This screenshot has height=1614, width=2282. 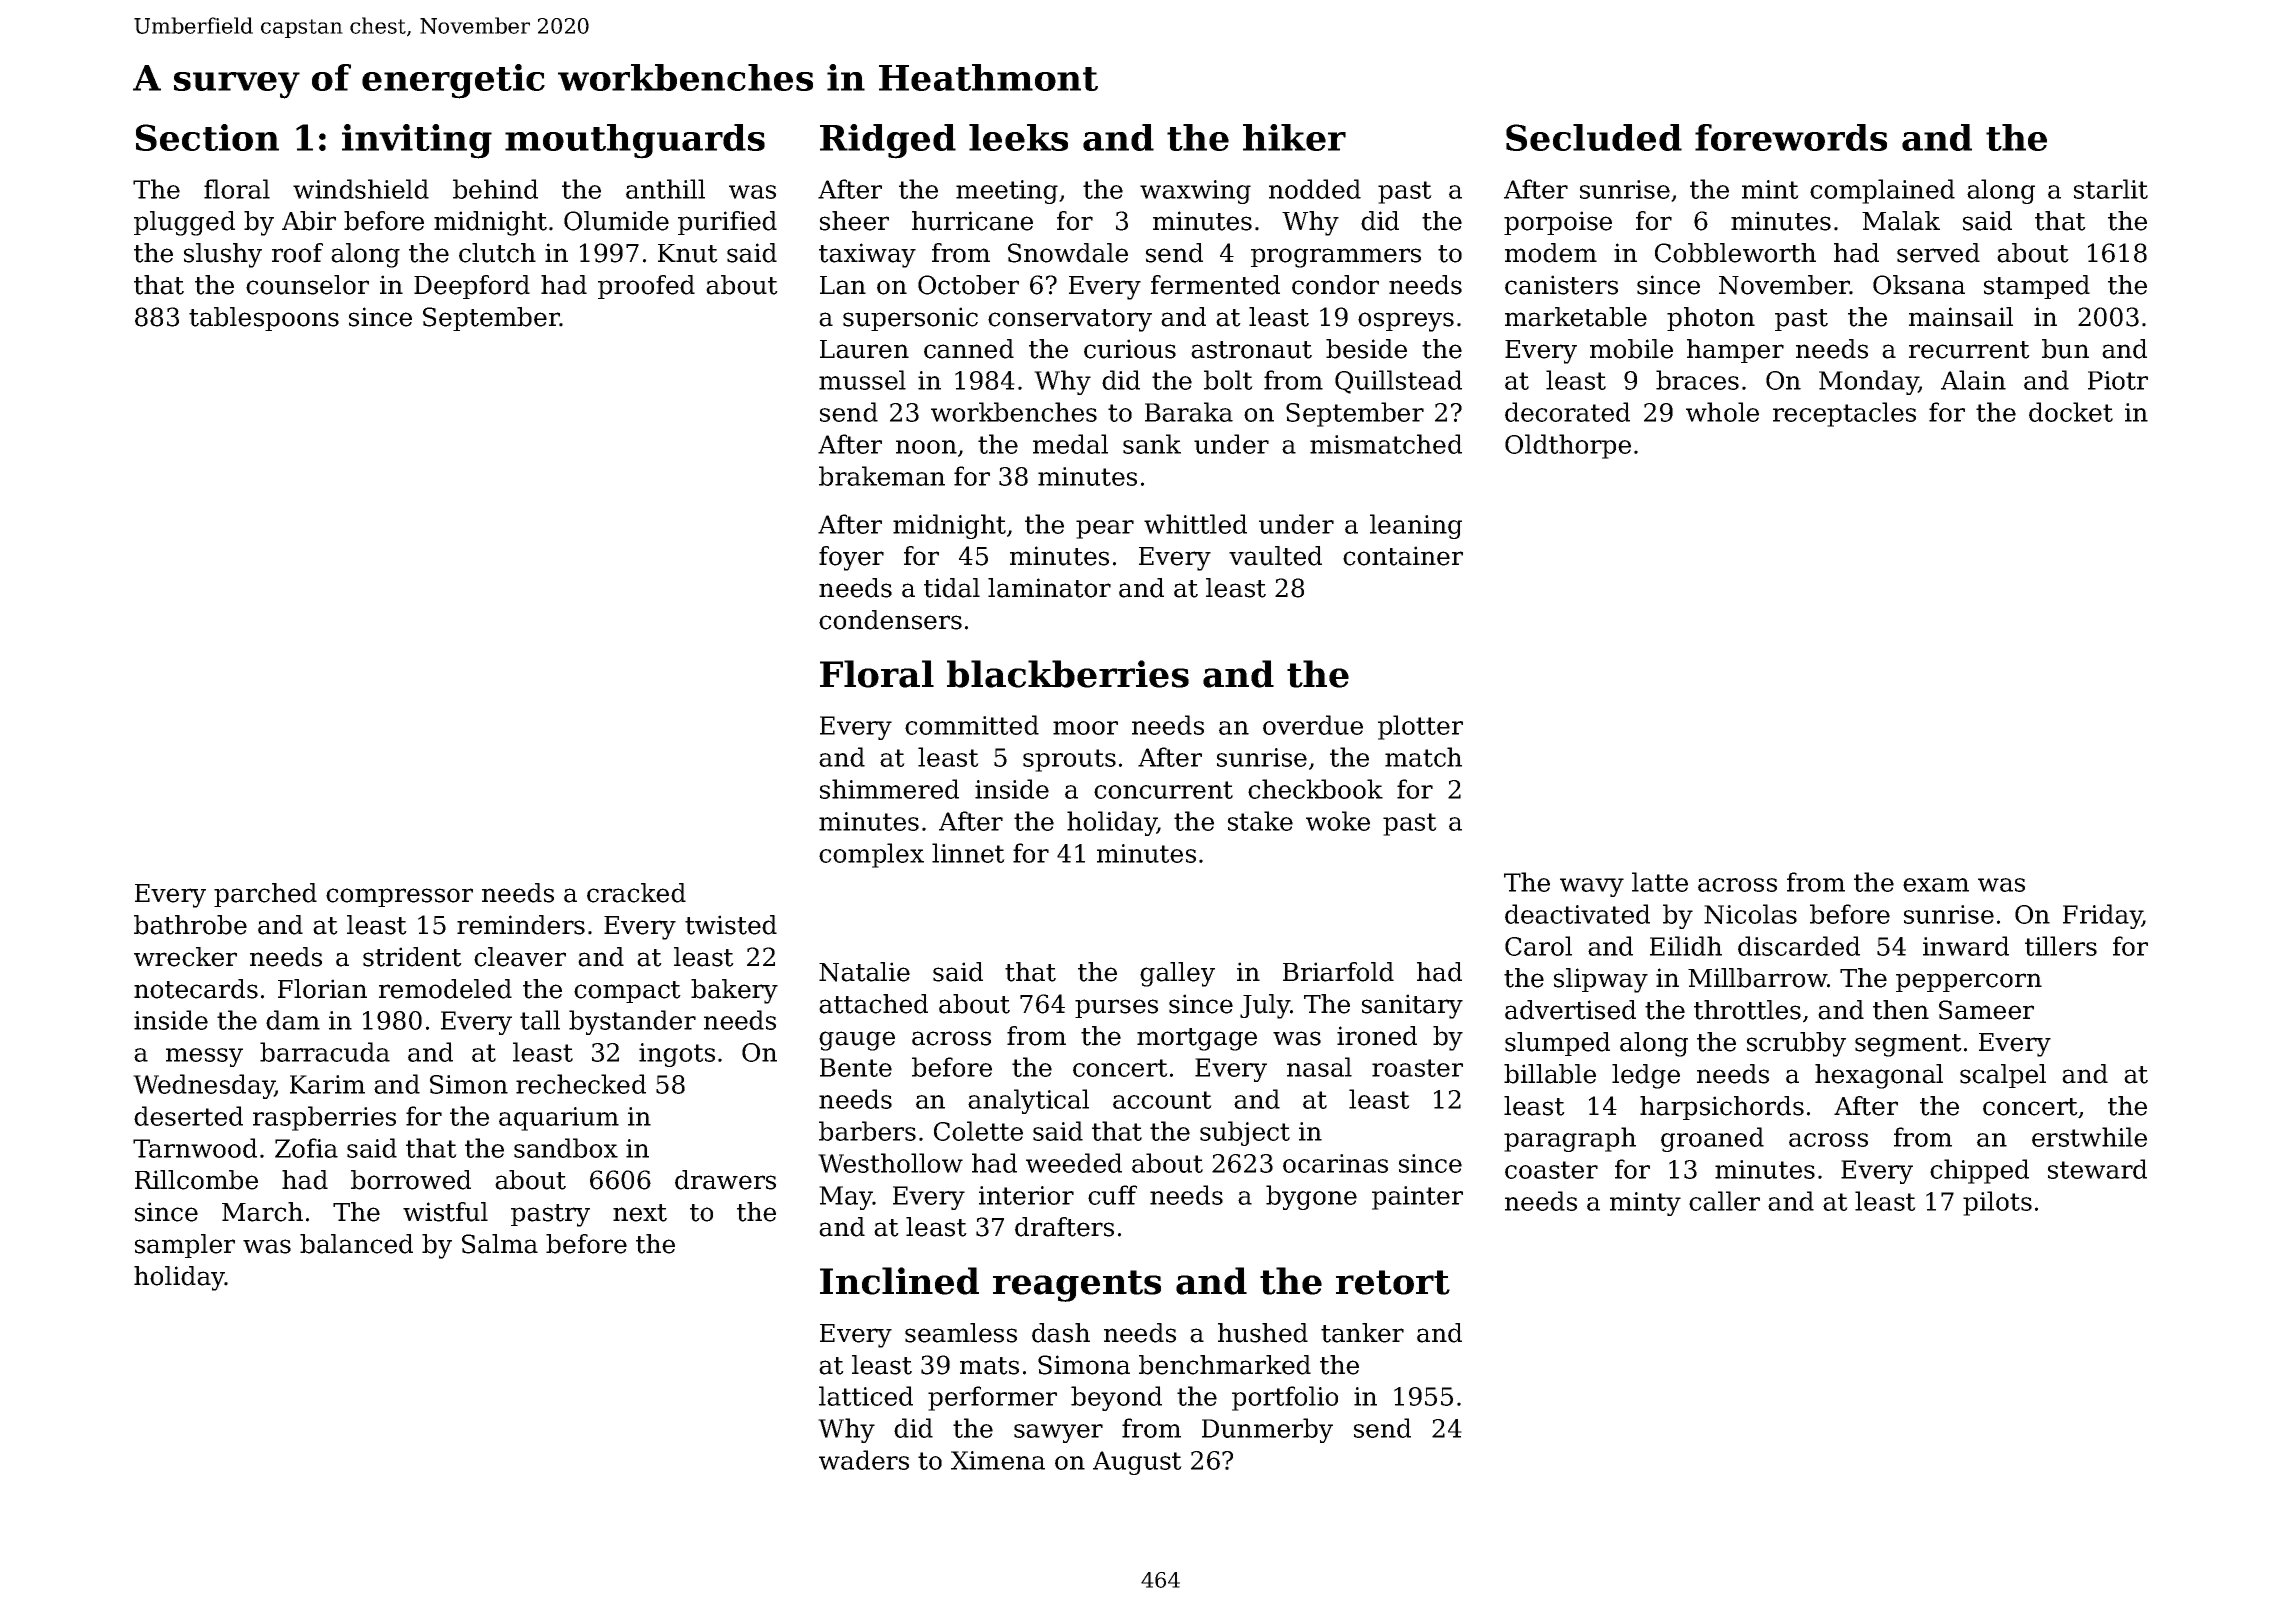 What do you see at coordinates (1315, 789) in the screenshot?
I see `checkbook` at bounding box center [1315, 789].
